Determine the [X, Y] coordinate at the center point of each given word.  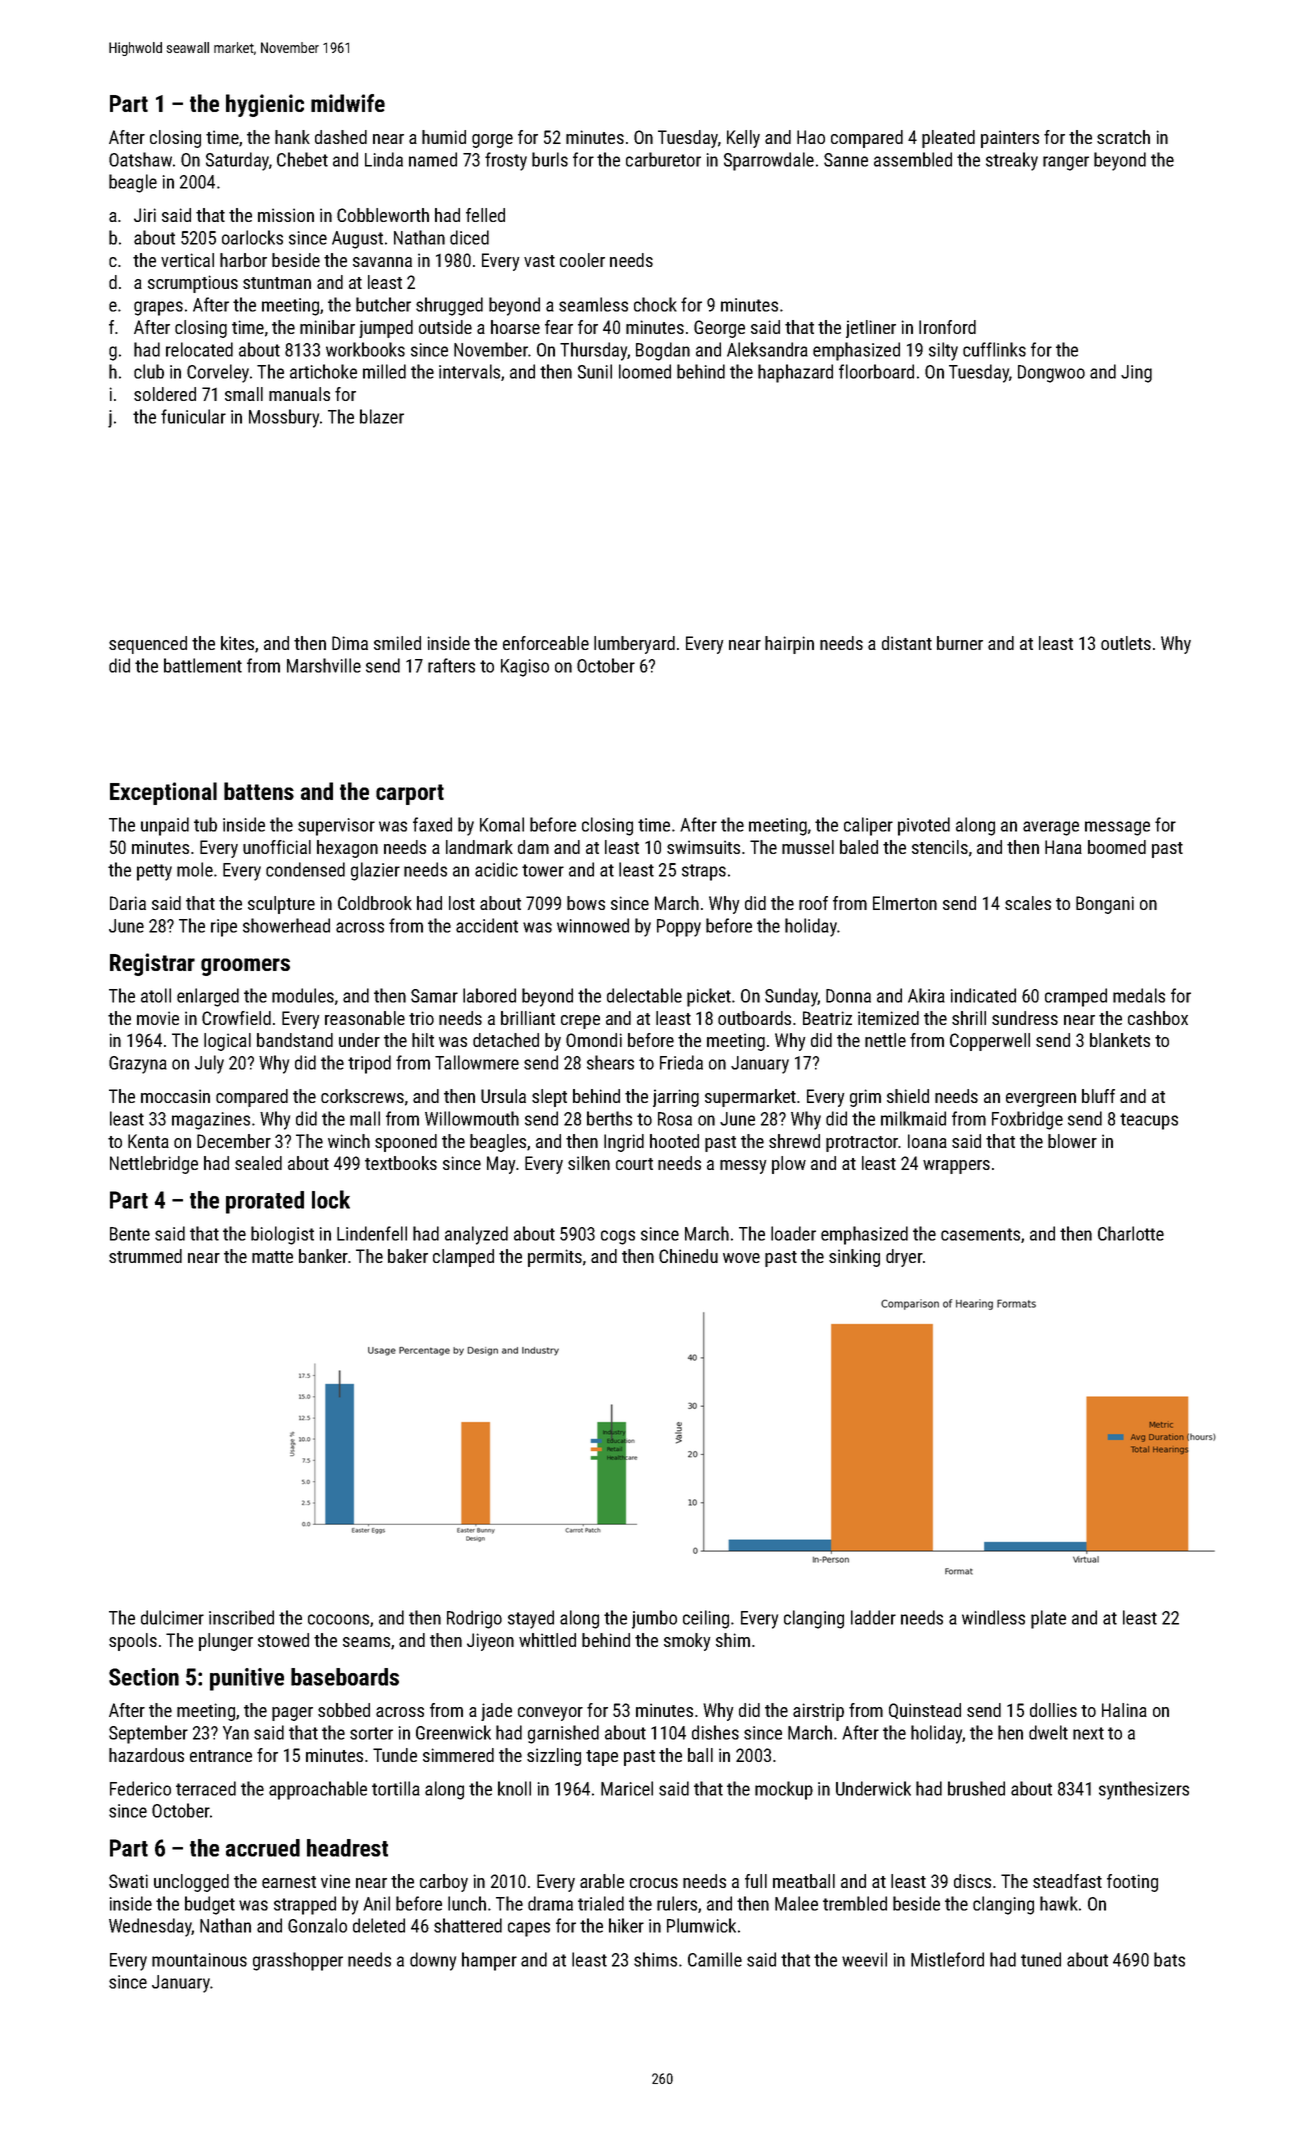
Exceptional [163, 793]
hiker [626, 1925]
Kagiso [525, 668]
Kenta [148, 1141]
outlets [1126, 643]
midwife [348, 103]
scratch [1123, 137]
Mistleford [947, 1959]
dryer [904, 1258]
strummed [145, 1256]
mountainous [199, 1960]
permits [555, 1258]
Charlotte [1131, 1233]
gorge [492, 141]
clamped [463, 1258]
